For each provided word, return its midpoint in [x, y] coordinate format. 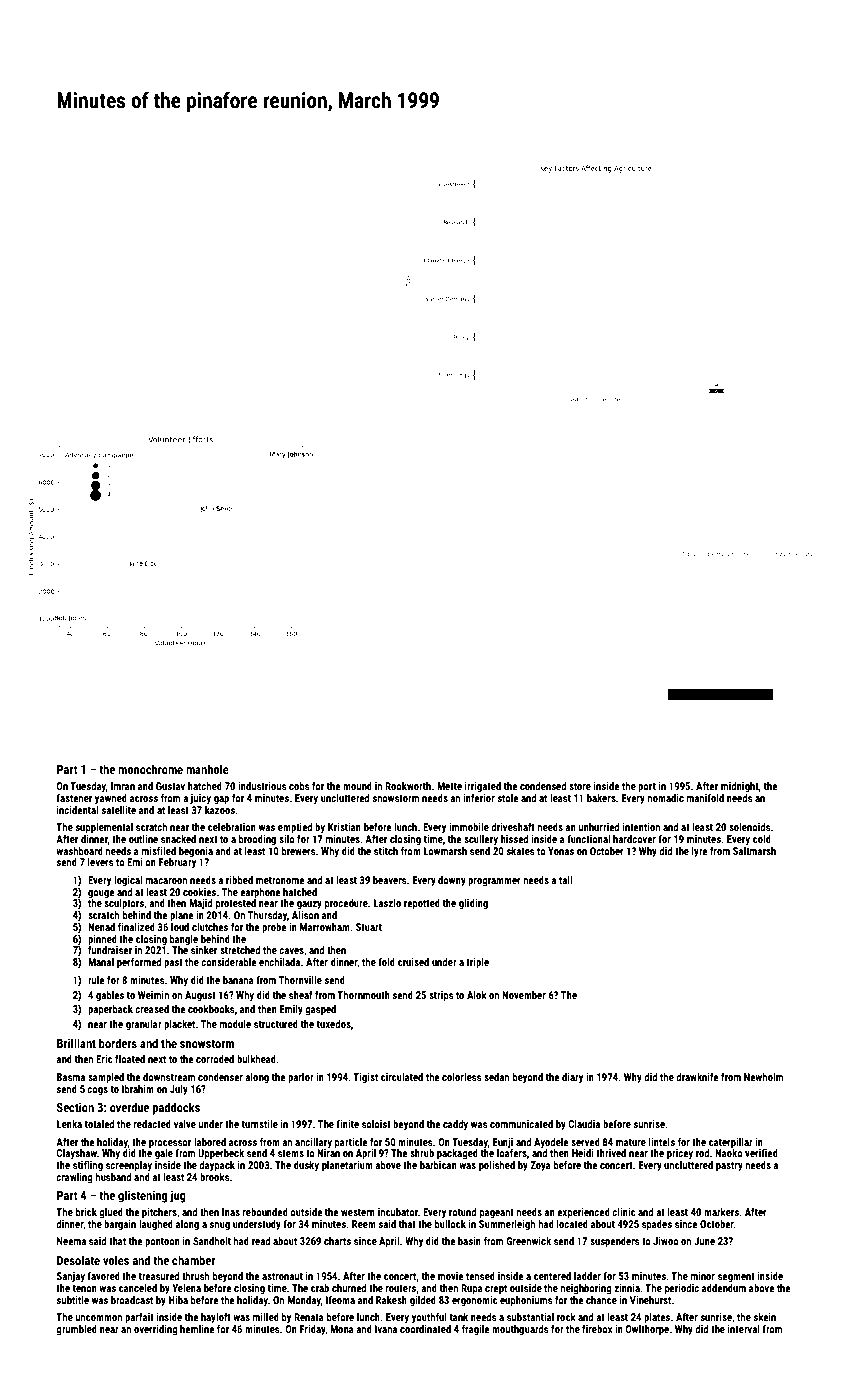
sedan [496, 1077]
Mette [449, 786]
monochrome [150, 769]
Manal [101, 962]
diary [572, 1078]
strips [441, 996]
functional [588, 839]
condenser [220, 1077]
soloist [376, 1124]
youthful [429, 1318]
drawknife [697, 1077]
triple [477, 963]
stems [291, 1153]
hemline [197, 1329]
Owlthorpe [647, 1330]
